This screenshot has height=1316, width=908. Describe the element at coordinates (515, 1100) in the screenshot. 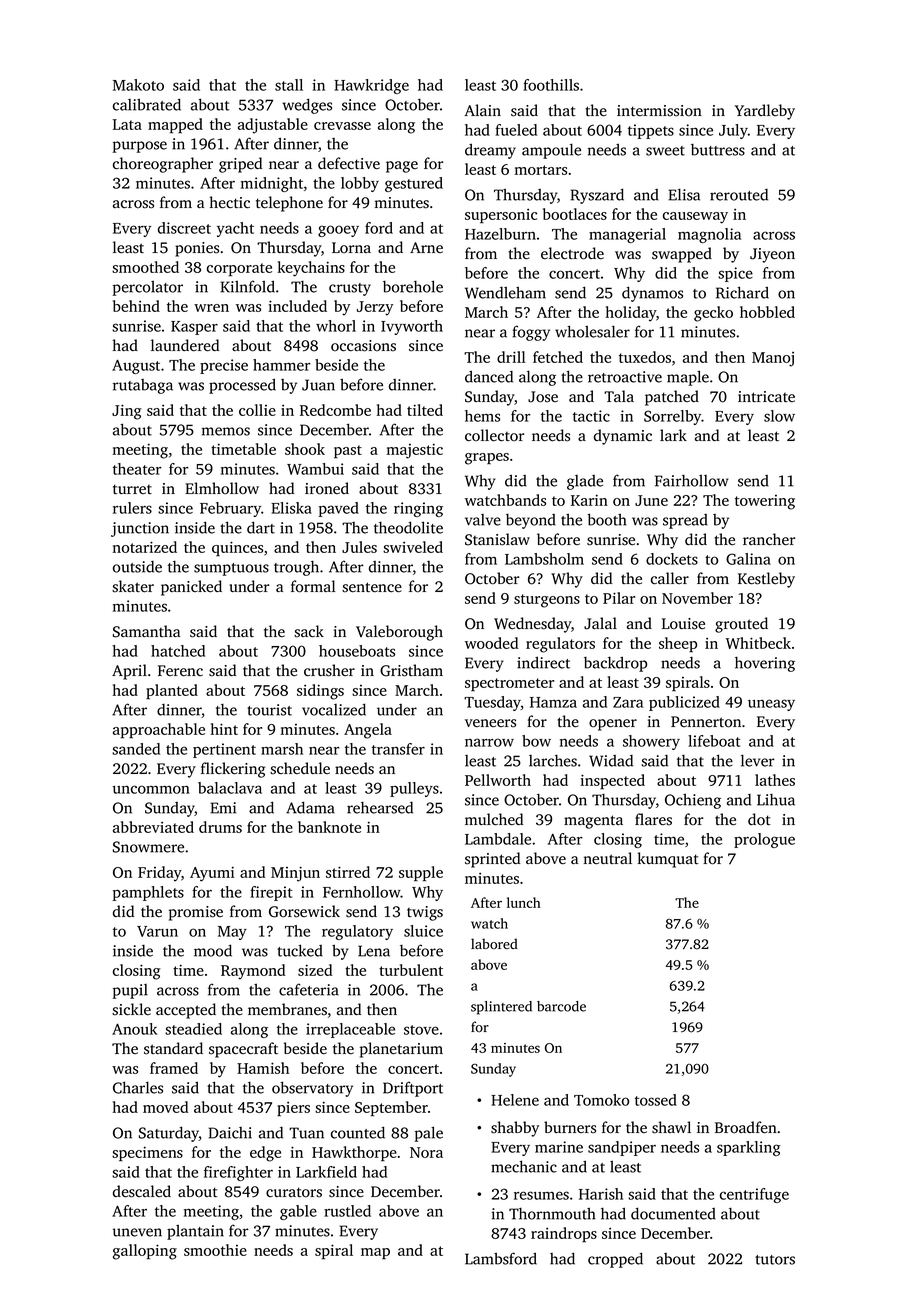

I see `Helene` at that location.
